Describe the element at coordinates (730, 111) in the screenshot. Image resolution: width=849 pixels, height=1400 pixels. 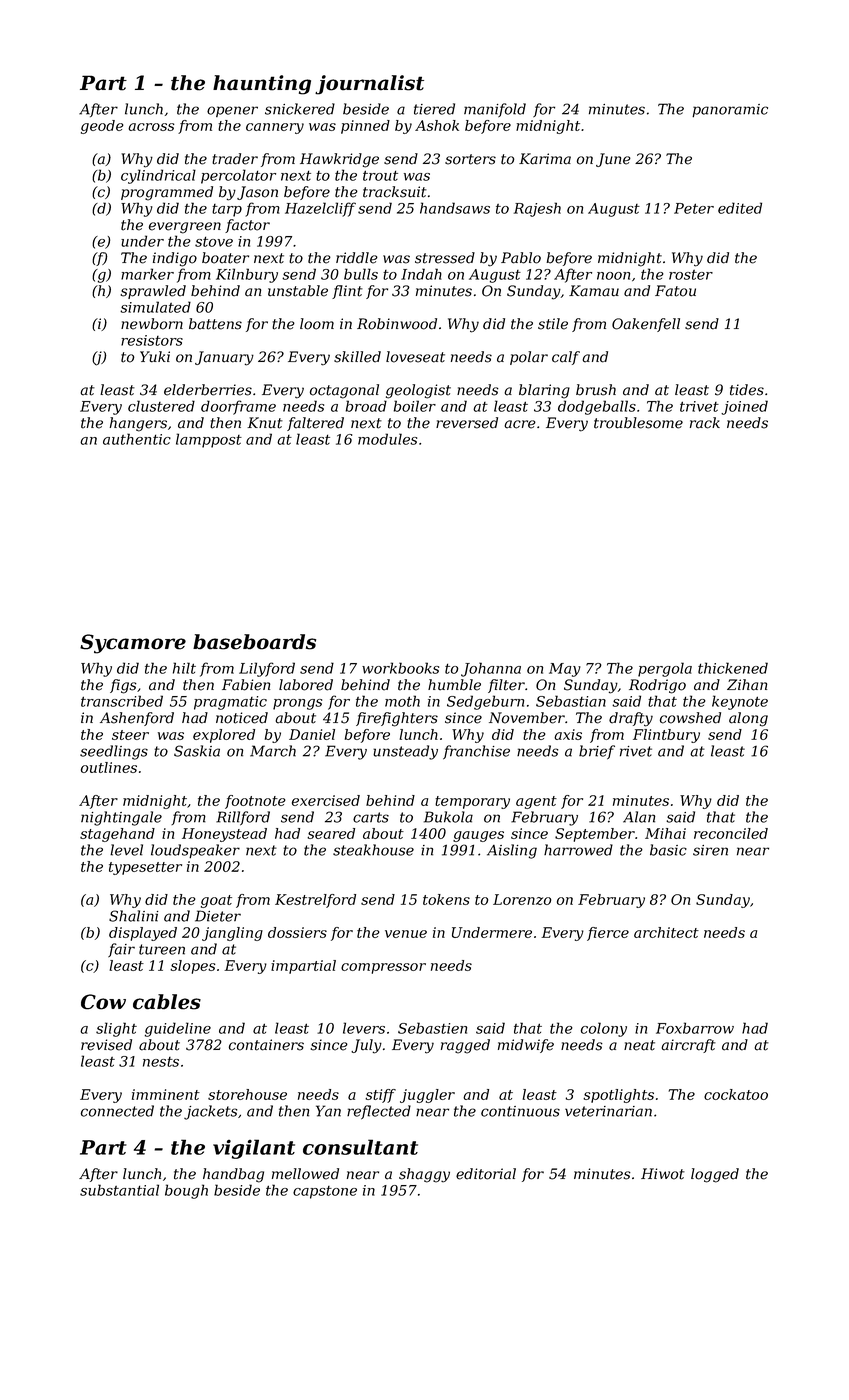
I see `panoramic` at that location.
